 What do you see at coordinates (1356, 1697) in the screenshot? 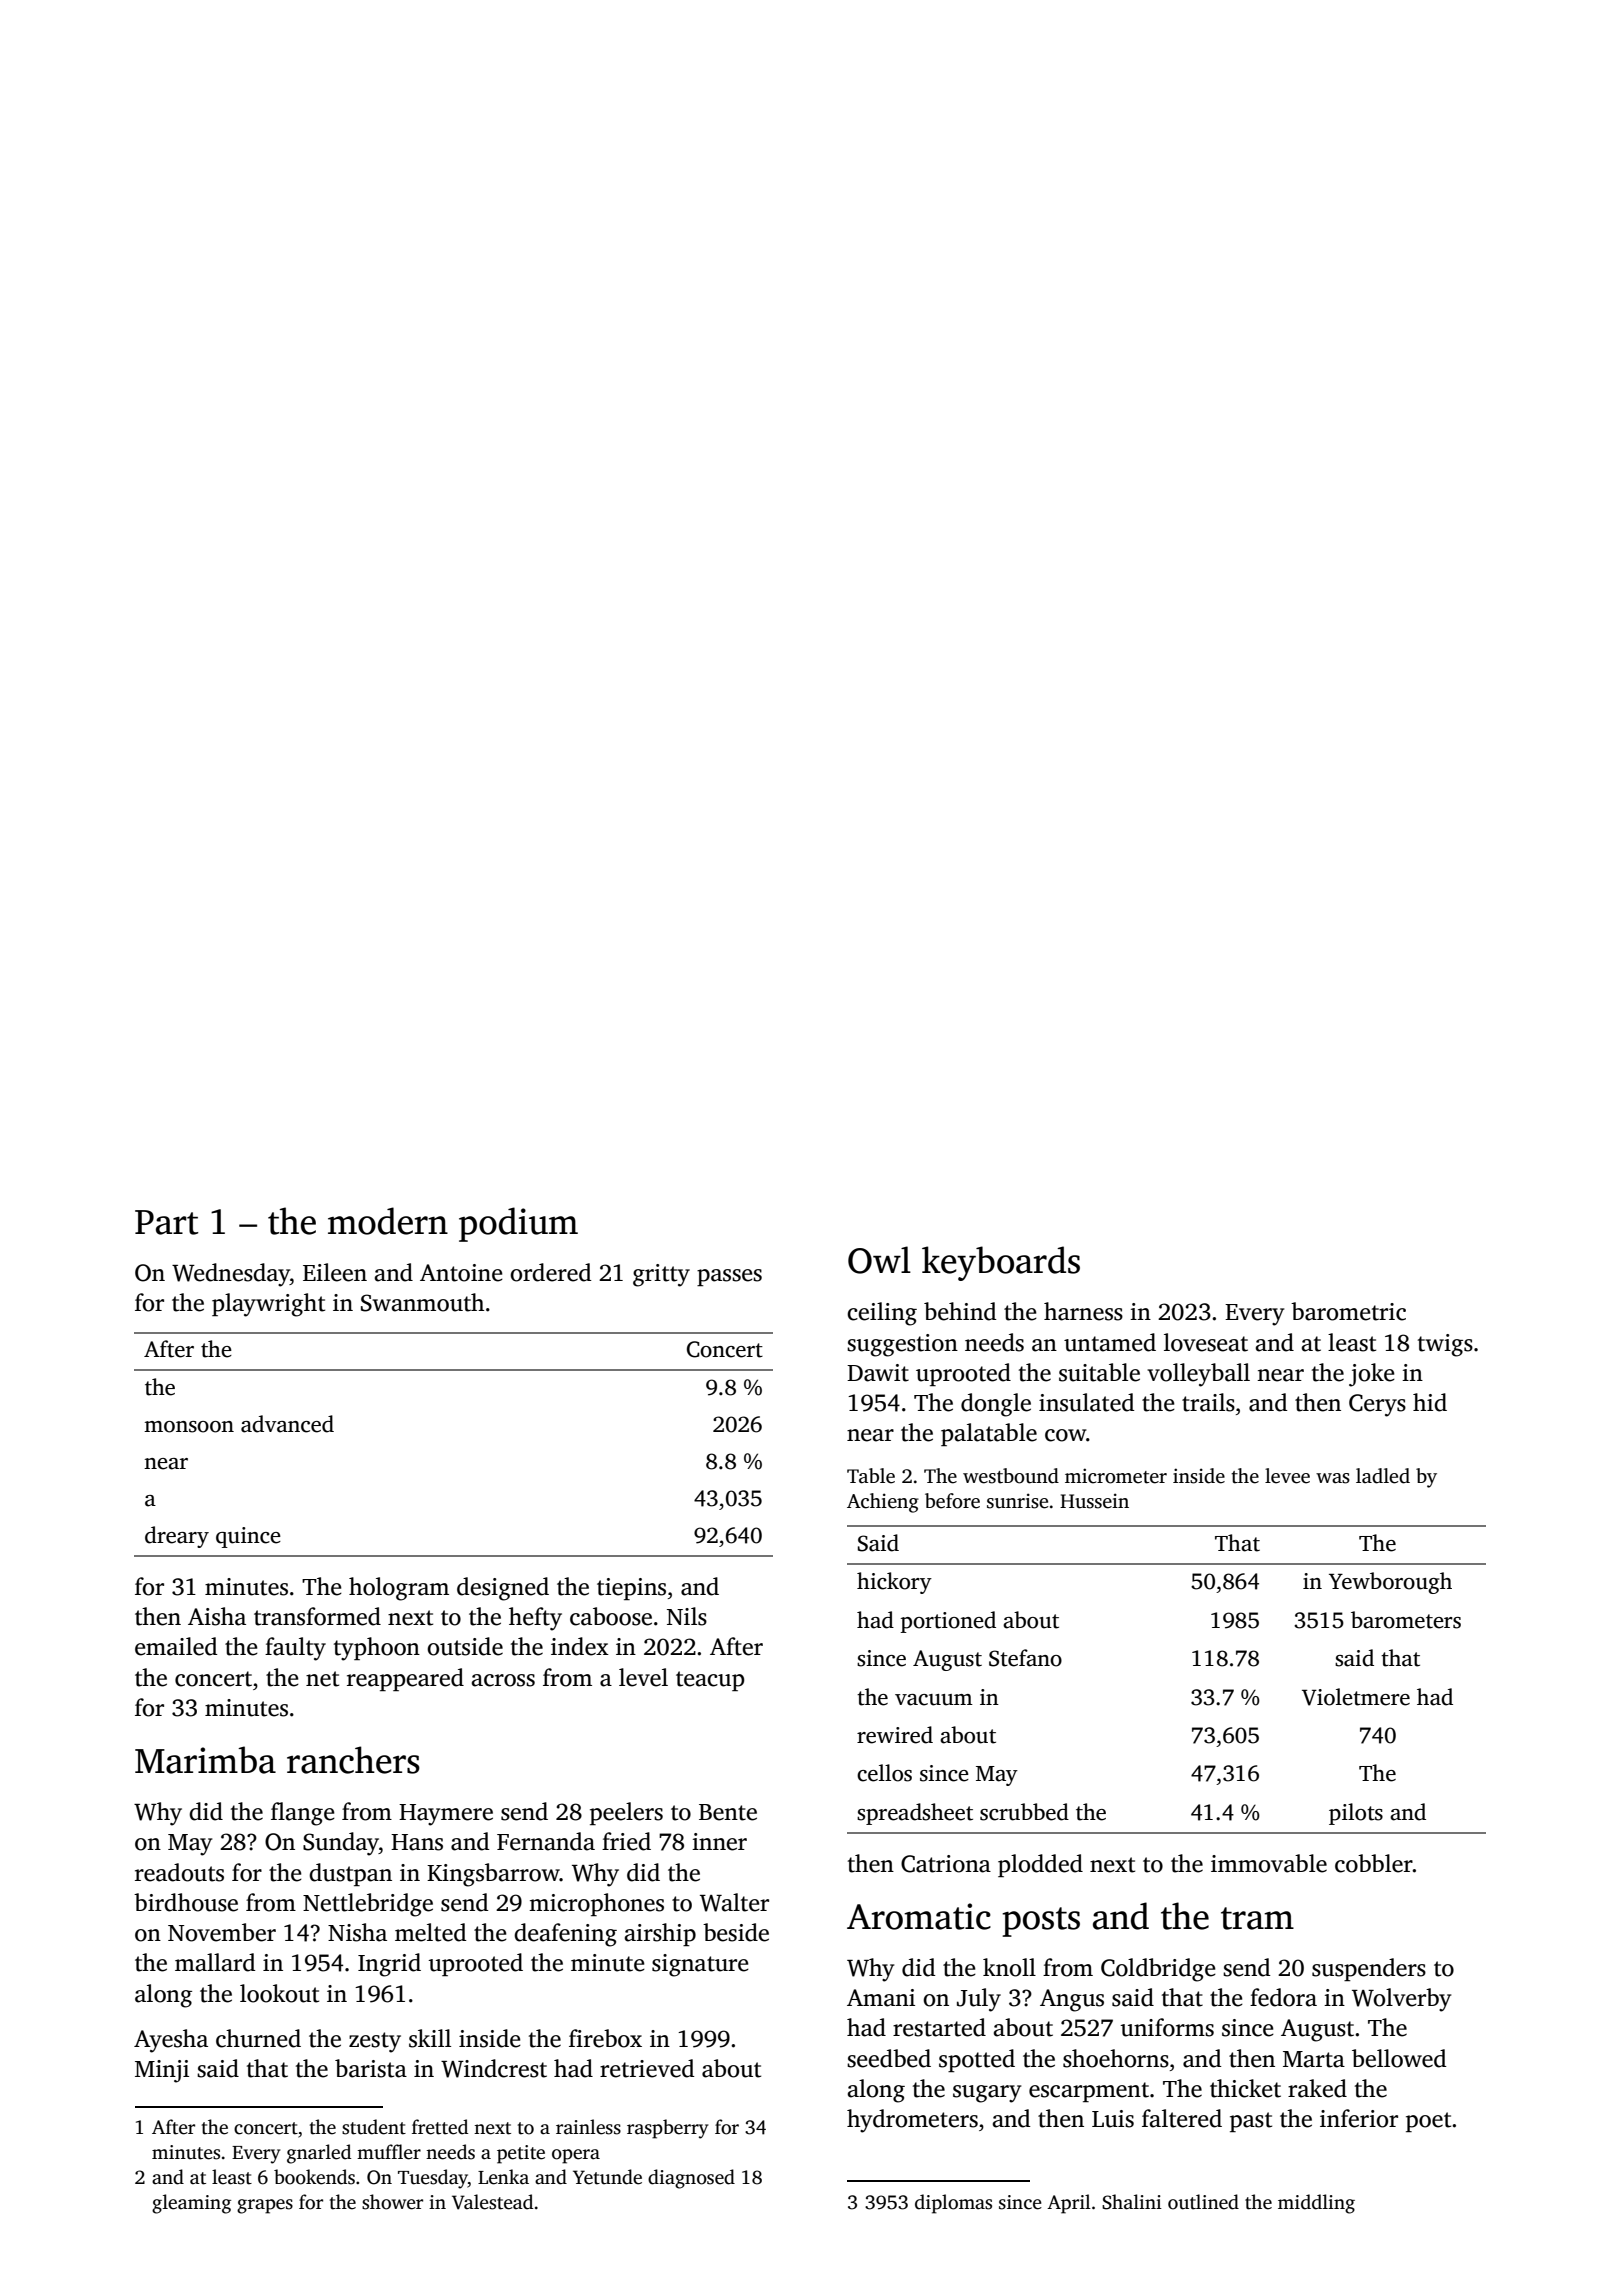
I see `Violetmere` at bounding box center [1356, 1697].
